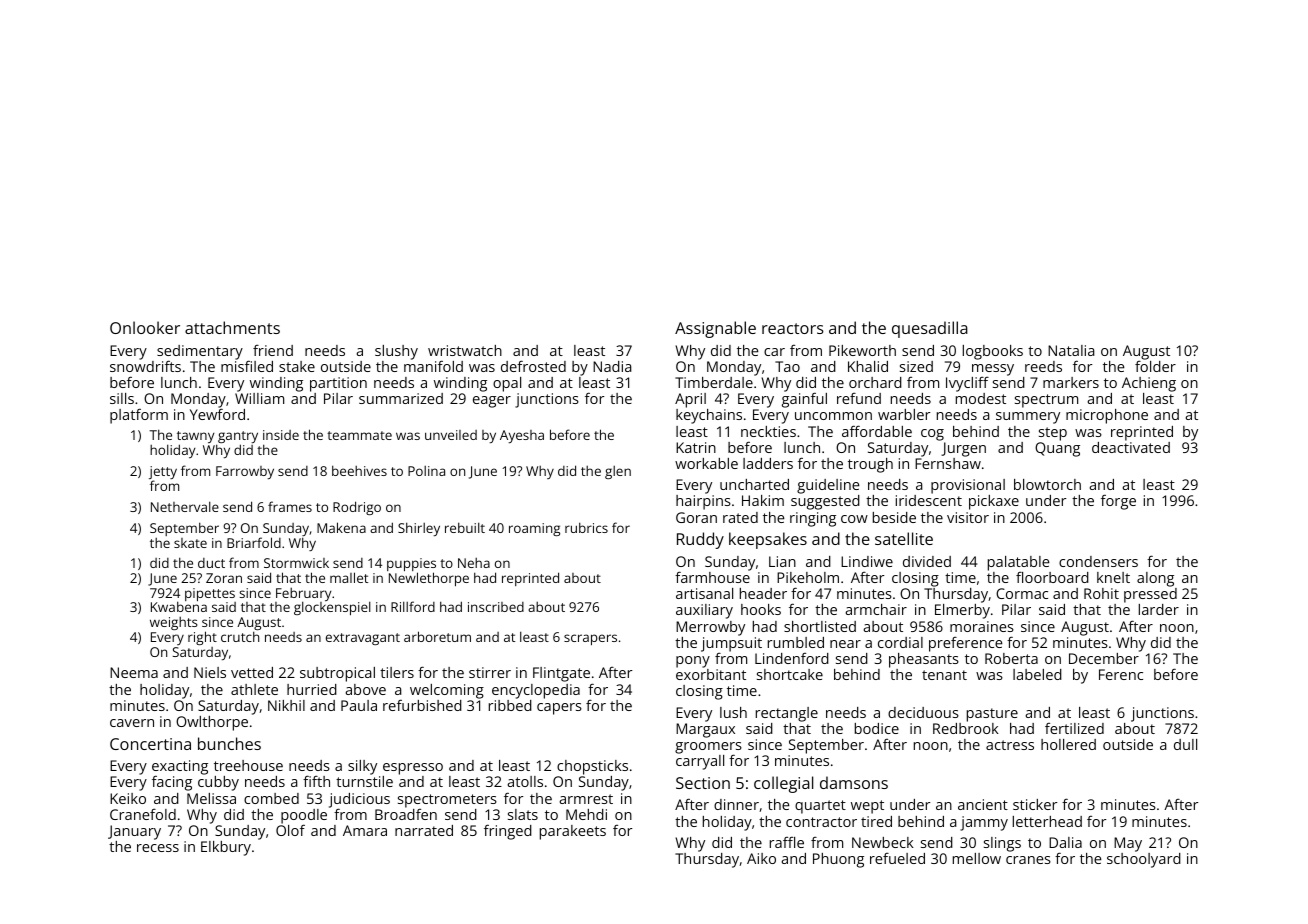 The height and width of the screenshot is (924, 1308). Describe the element at coordinates (612, 366) in the screenshot. I see `Nadia` at that location.
